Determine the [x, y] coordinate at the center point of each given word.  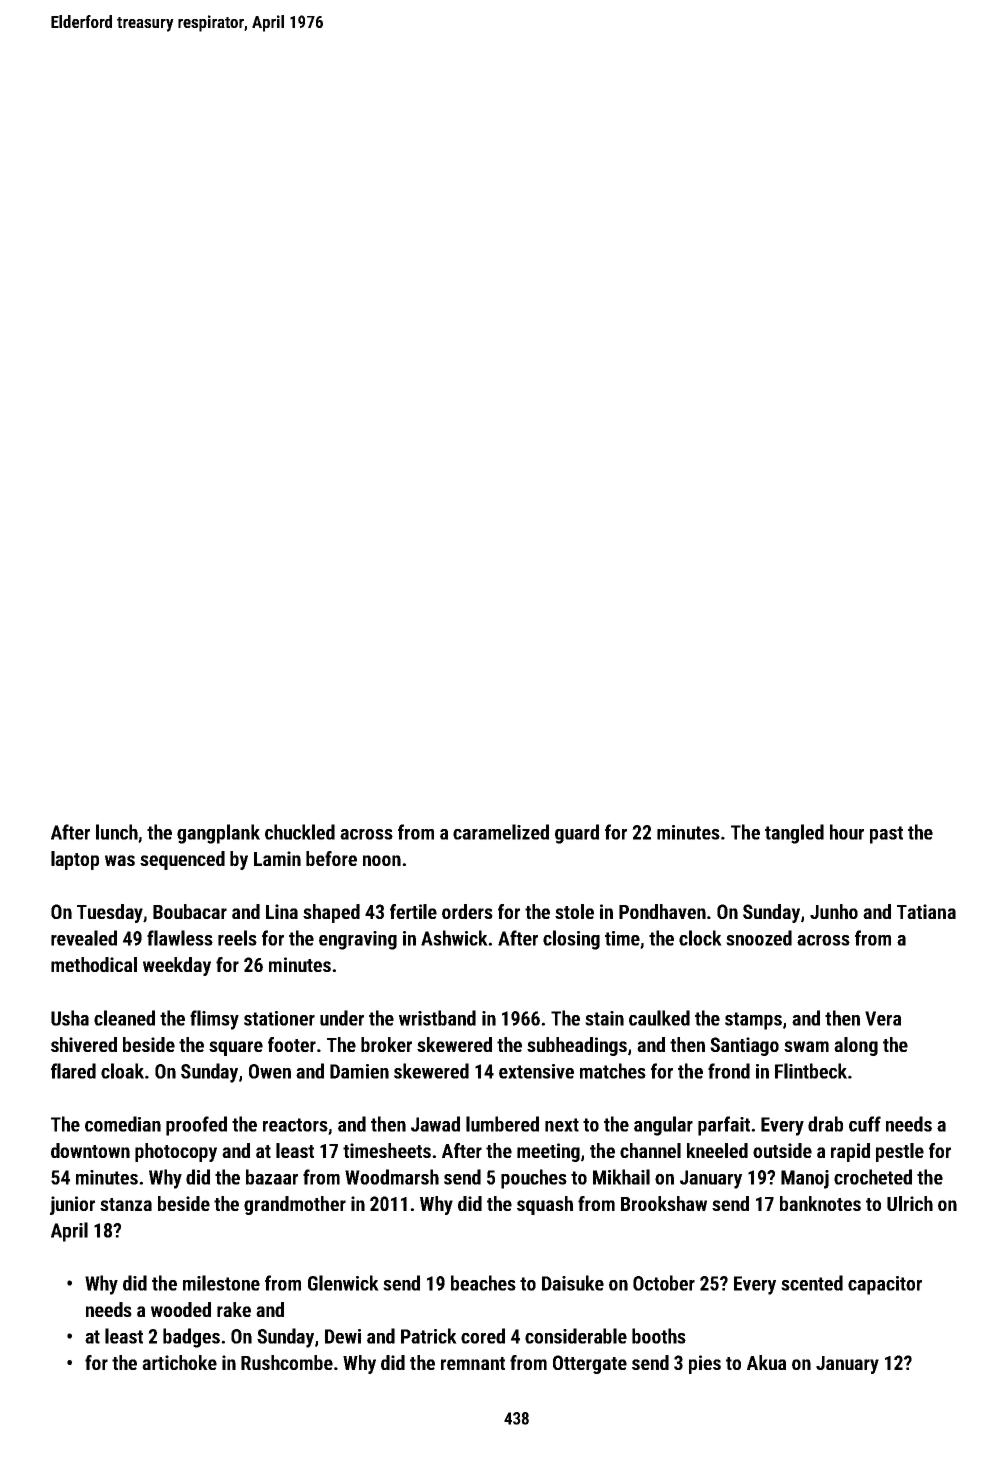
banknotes [820, 1203]
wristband [437, 1018]
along [856, 1046]
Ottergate [590, 1364]
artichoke [179, 1362]
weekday [177, 966]
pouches [534, 1179]
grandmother [295, 1205]
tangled [794, 834]
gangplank [218, 834]
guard [577, 834]
